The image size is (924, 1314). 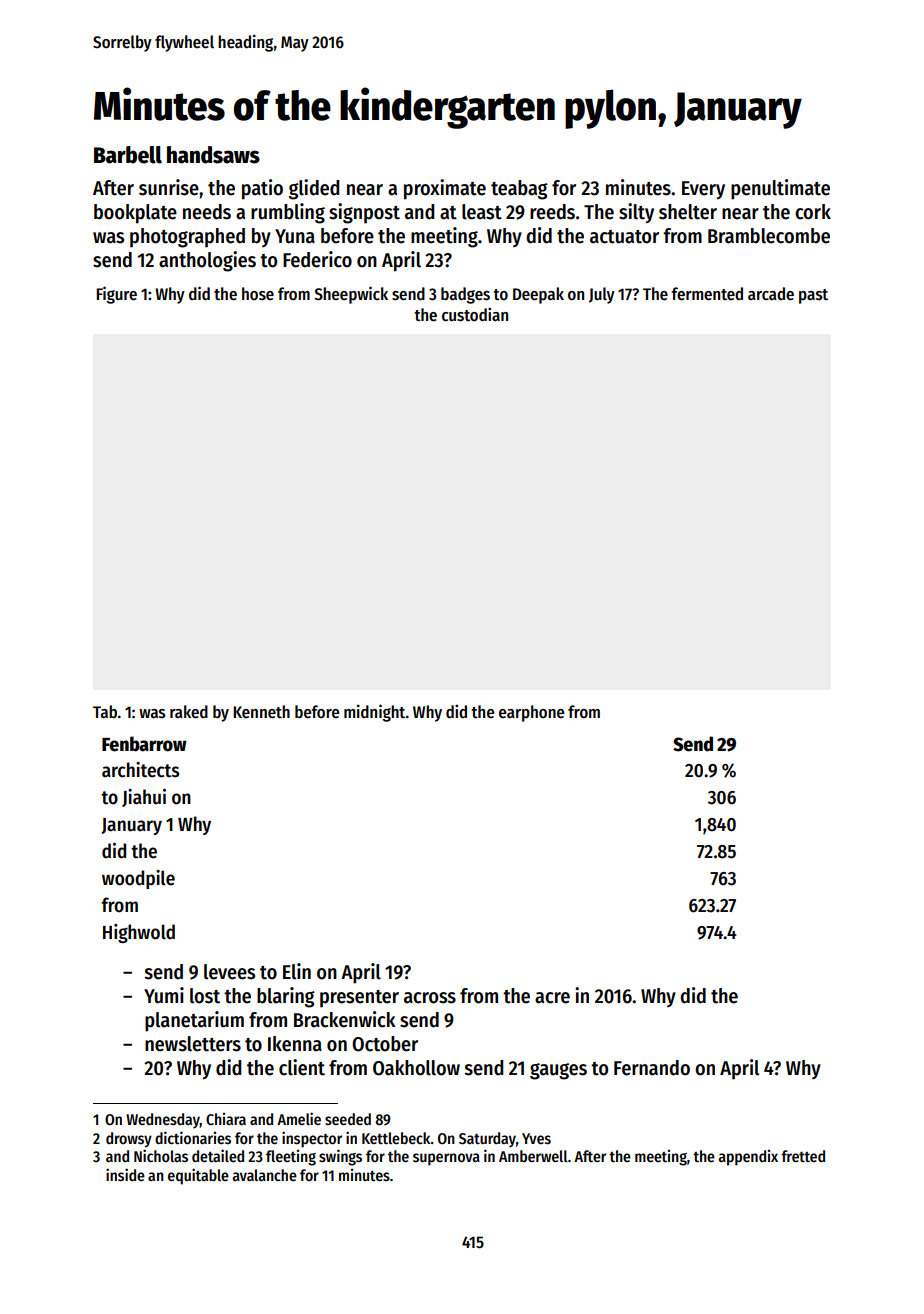 What do you see at coordinates (226, 1119) in the page?
I see `Chiara` at bounding box center [226, 1119].
